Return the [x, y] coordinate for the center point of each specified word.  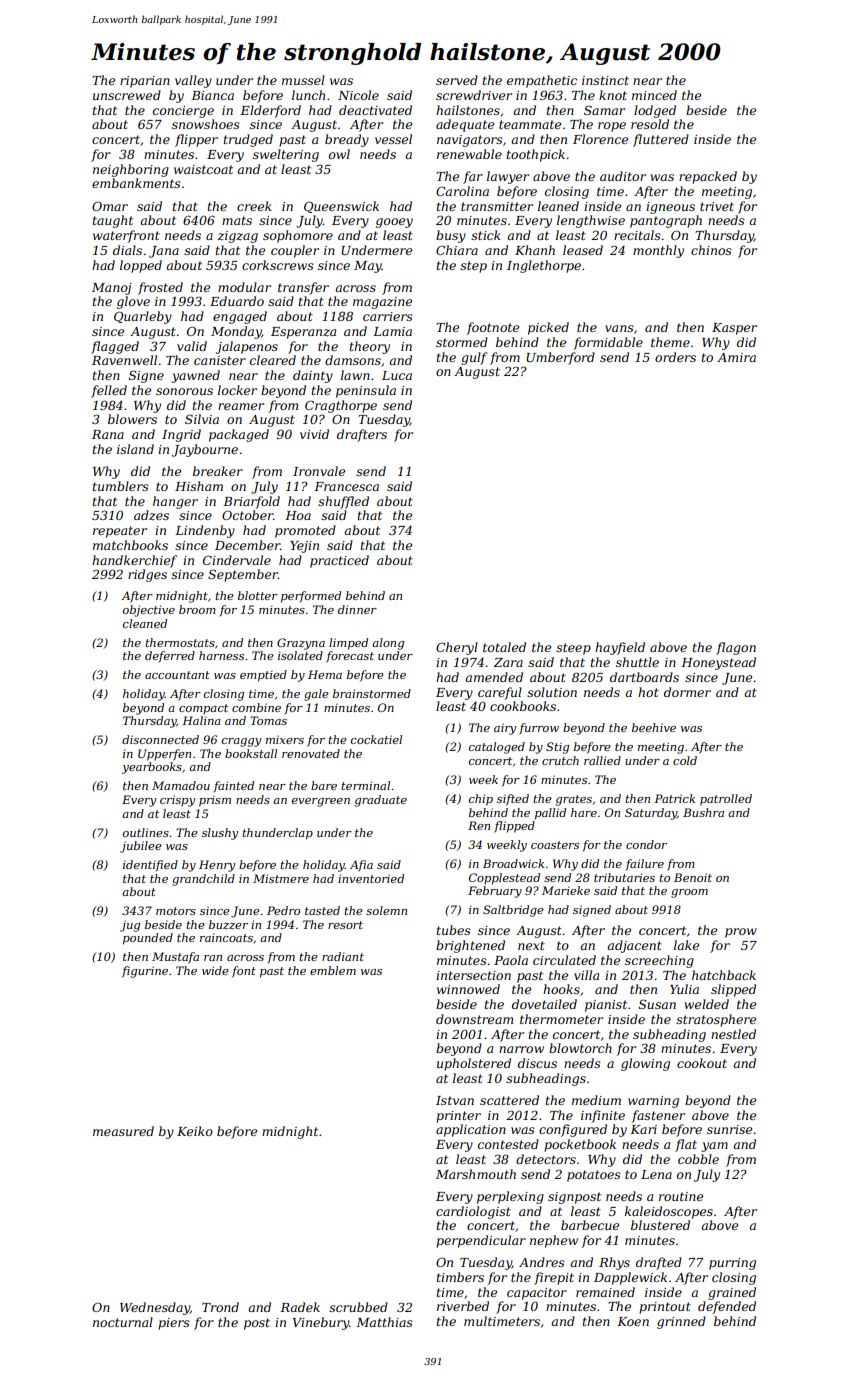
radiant [343, 956]
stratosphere [716, 1020]
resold [650, 124]
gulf [474, 358]
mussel [303, 80]
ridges [147, 575]
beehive [654, 727]
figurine [145, 972]
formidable [608, 343]
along [388, 644]
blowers [132, 419]
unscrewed [127, 95]
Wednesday [155, 1308]
